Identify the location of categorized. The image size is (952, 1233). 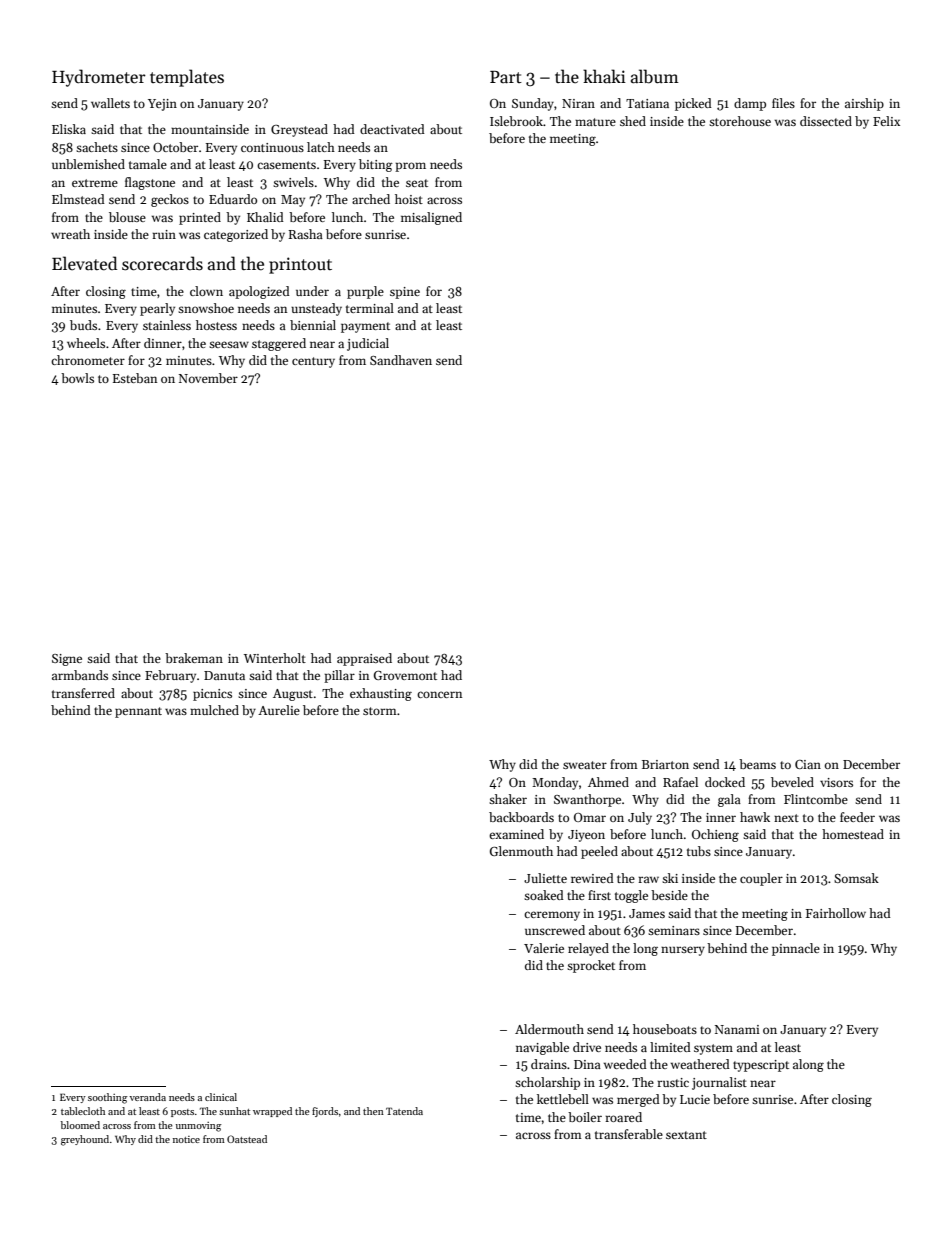
(236, 235).
